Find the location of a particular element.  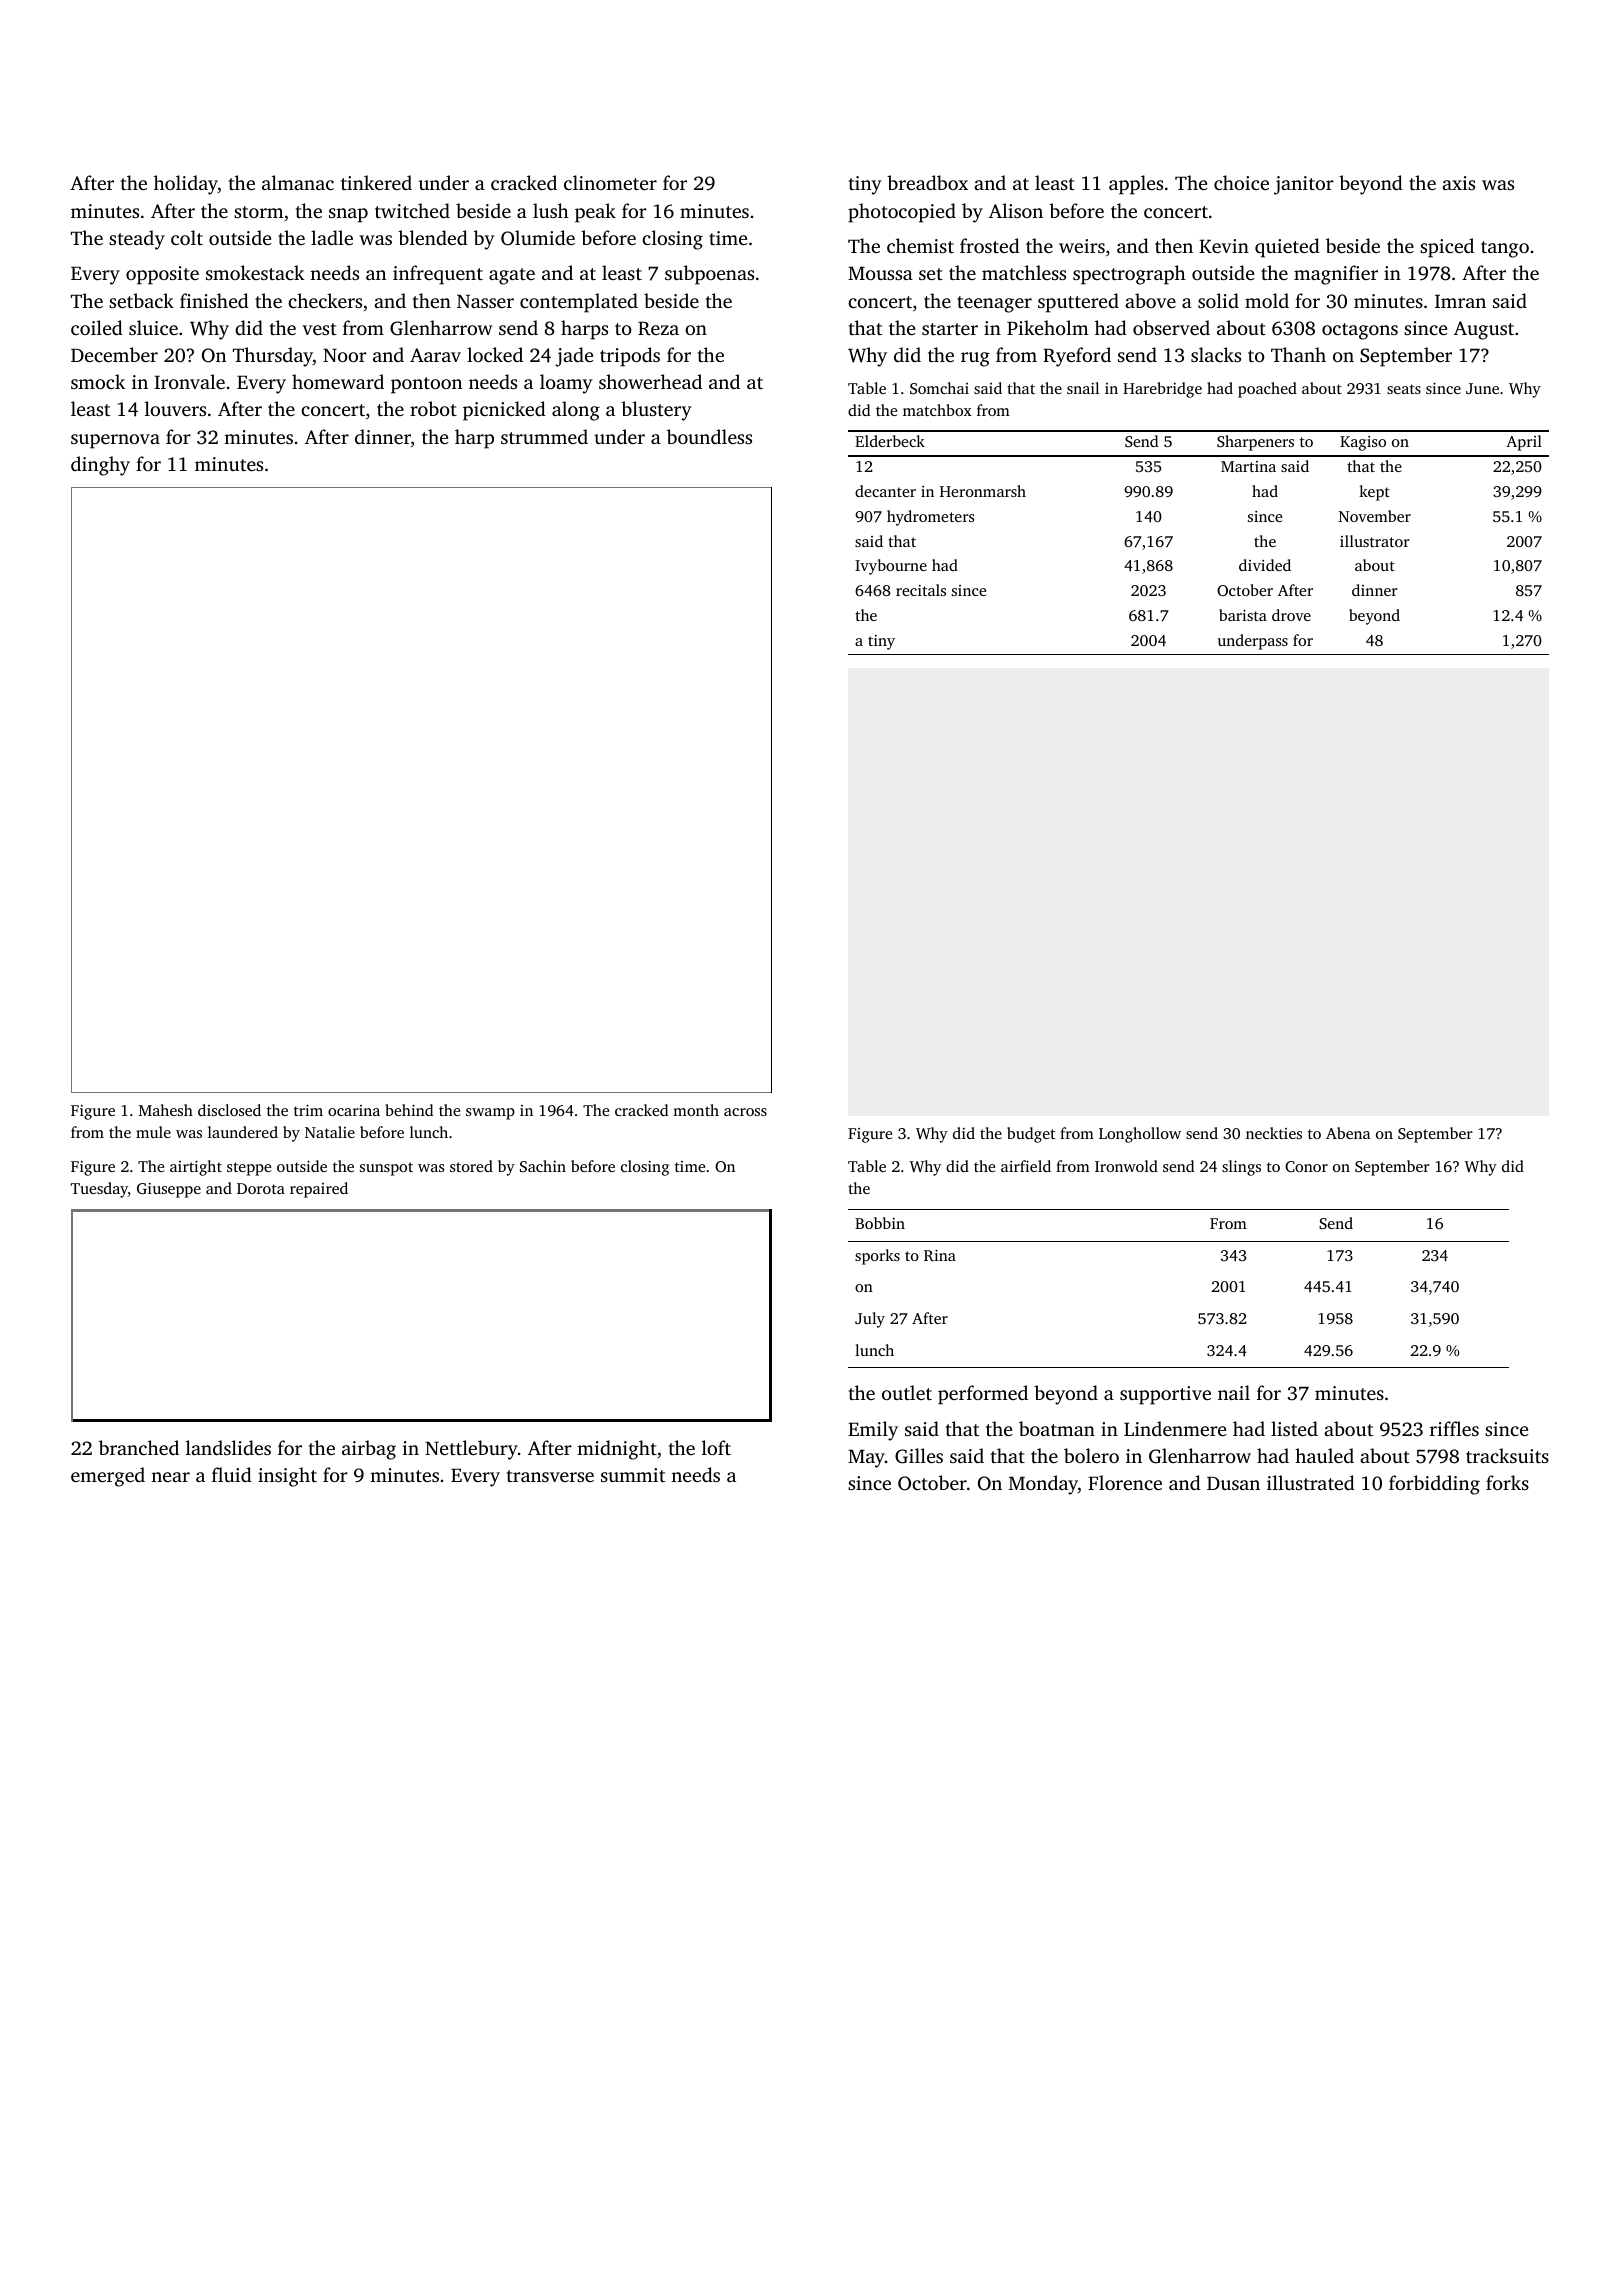

breadbox is located at coordinates (927, 182).
